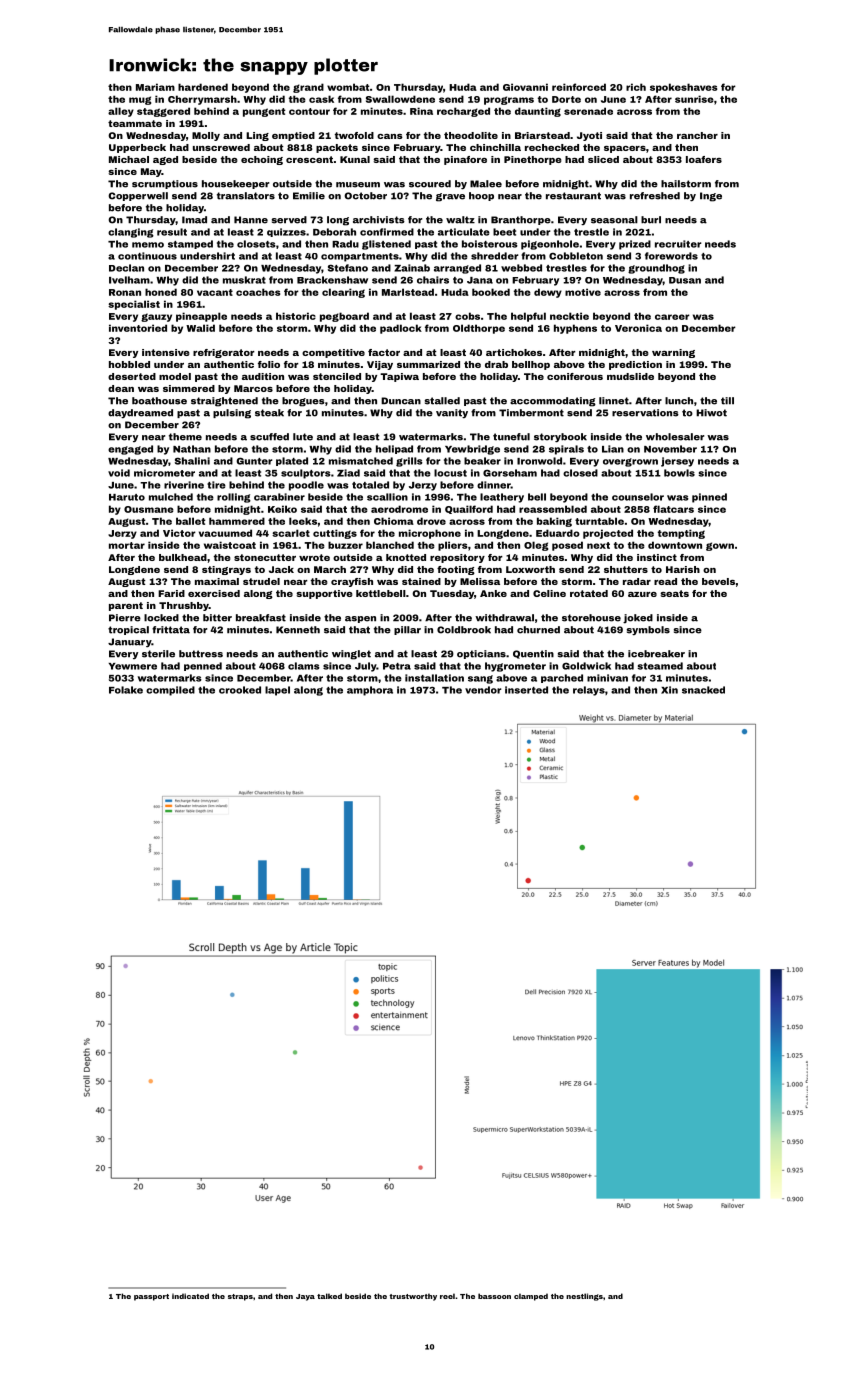  Describe the element at coordinates (329, 1296) in the screenshot. I see `talked` at that location.
